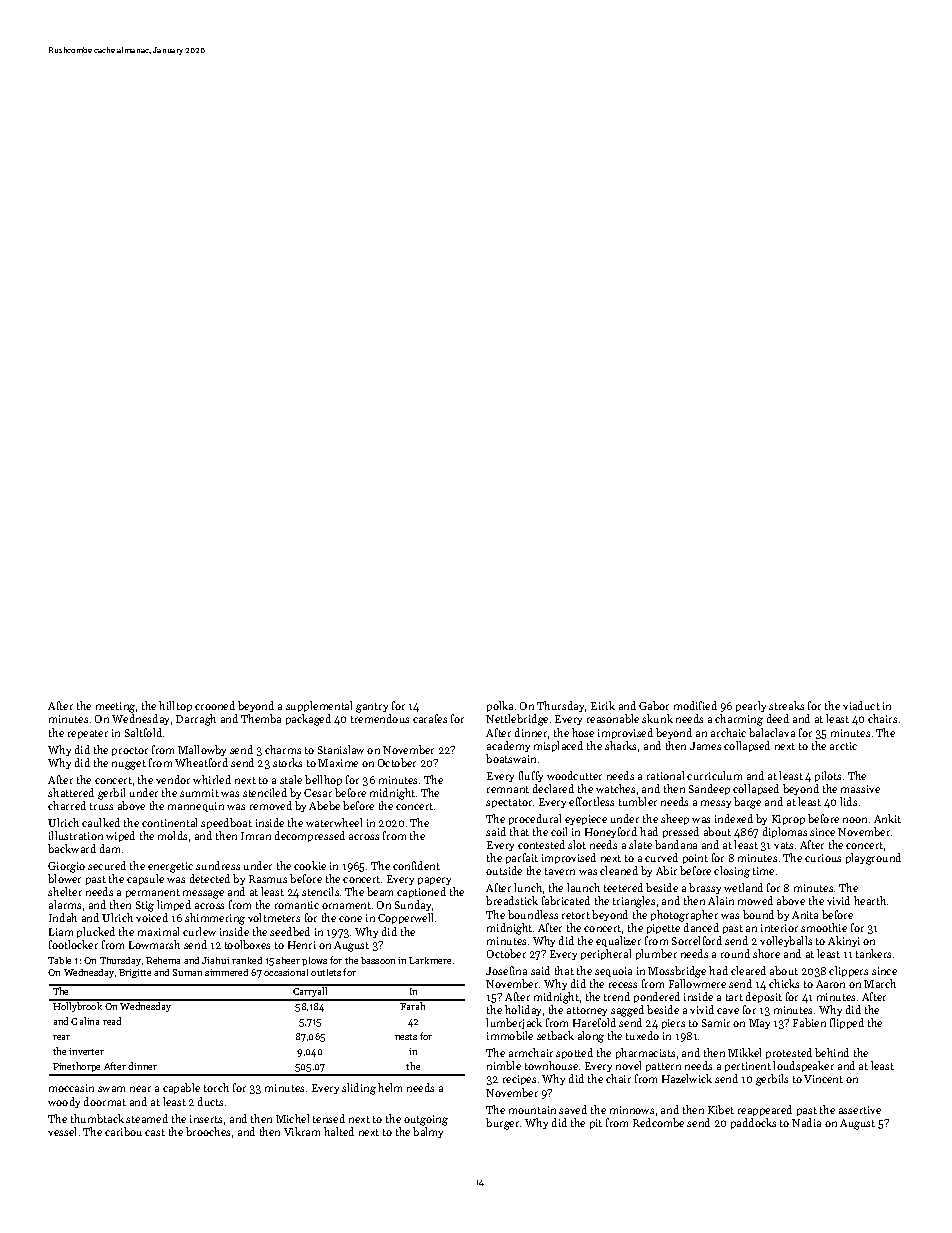 This screenshot has width=952, height=1233. I want to click on Nettlebridge, so click(517, 720).
